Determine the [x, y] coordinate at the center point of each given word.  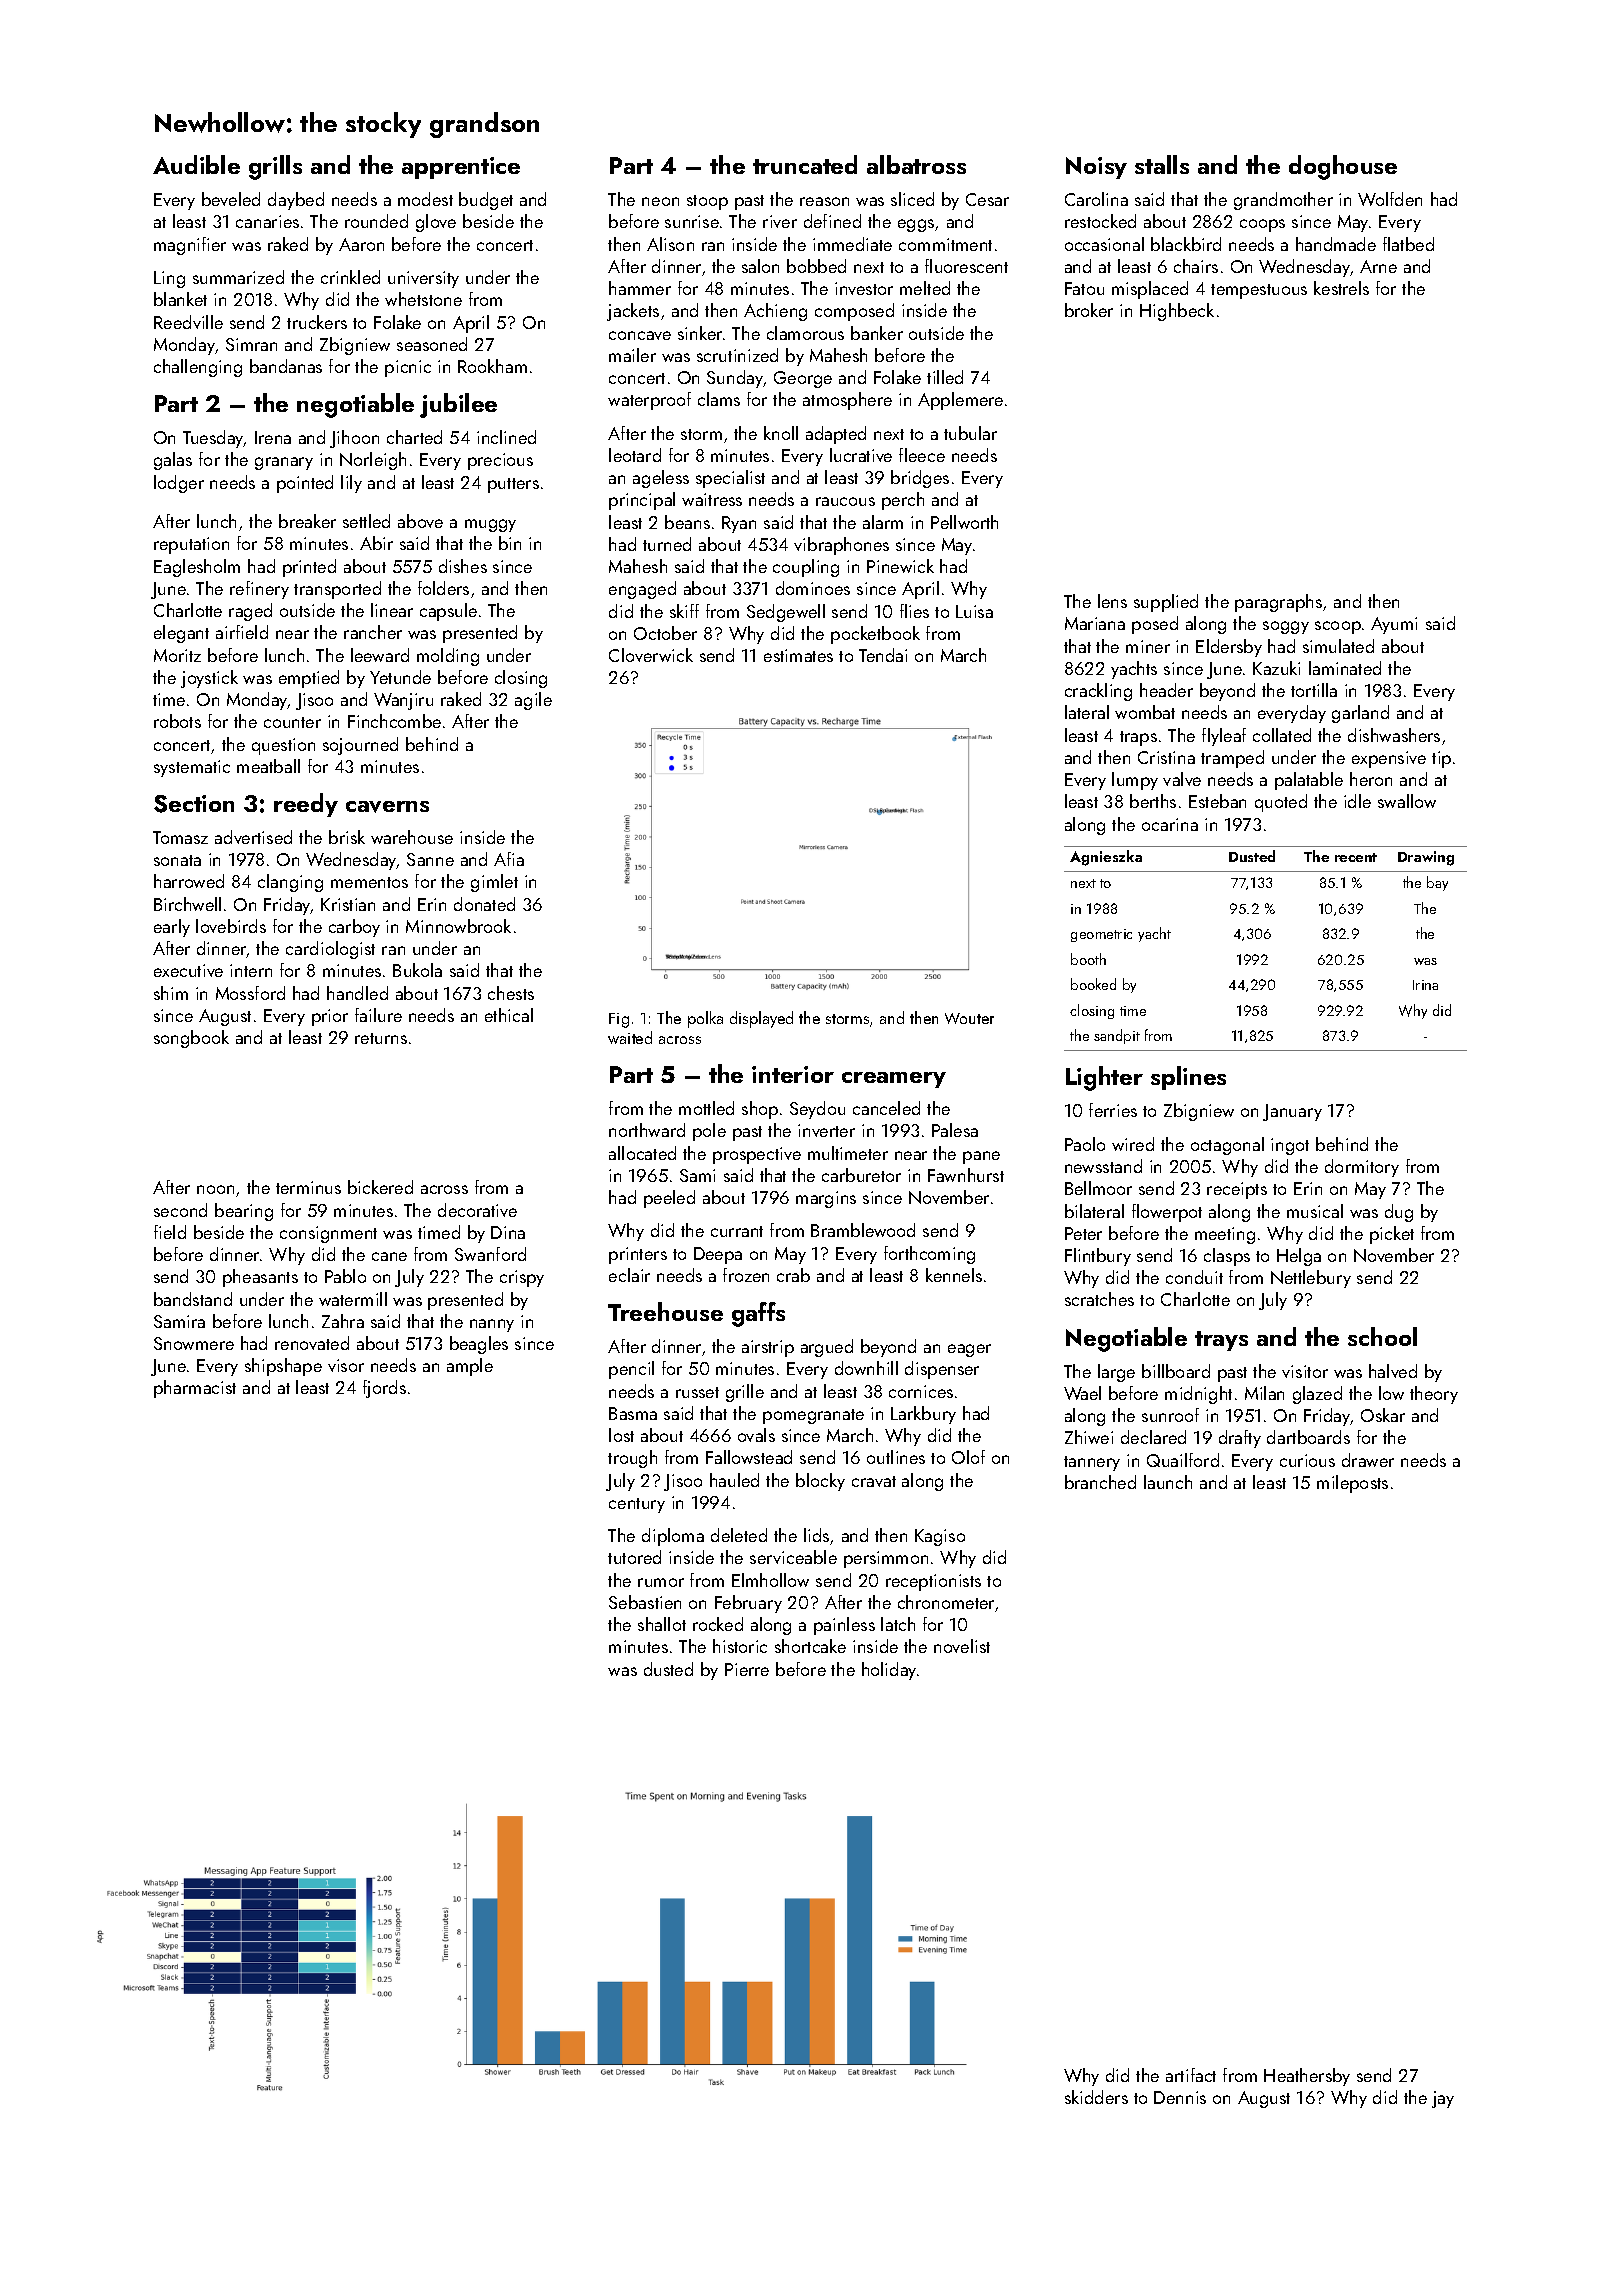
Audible [196, 164]
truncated [805, 164]
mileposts [1352, 1484]
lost [621, 1435]
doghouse [1343, 167]
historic [740, 1646]
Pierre [747, 1669]
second [180, 1210]
